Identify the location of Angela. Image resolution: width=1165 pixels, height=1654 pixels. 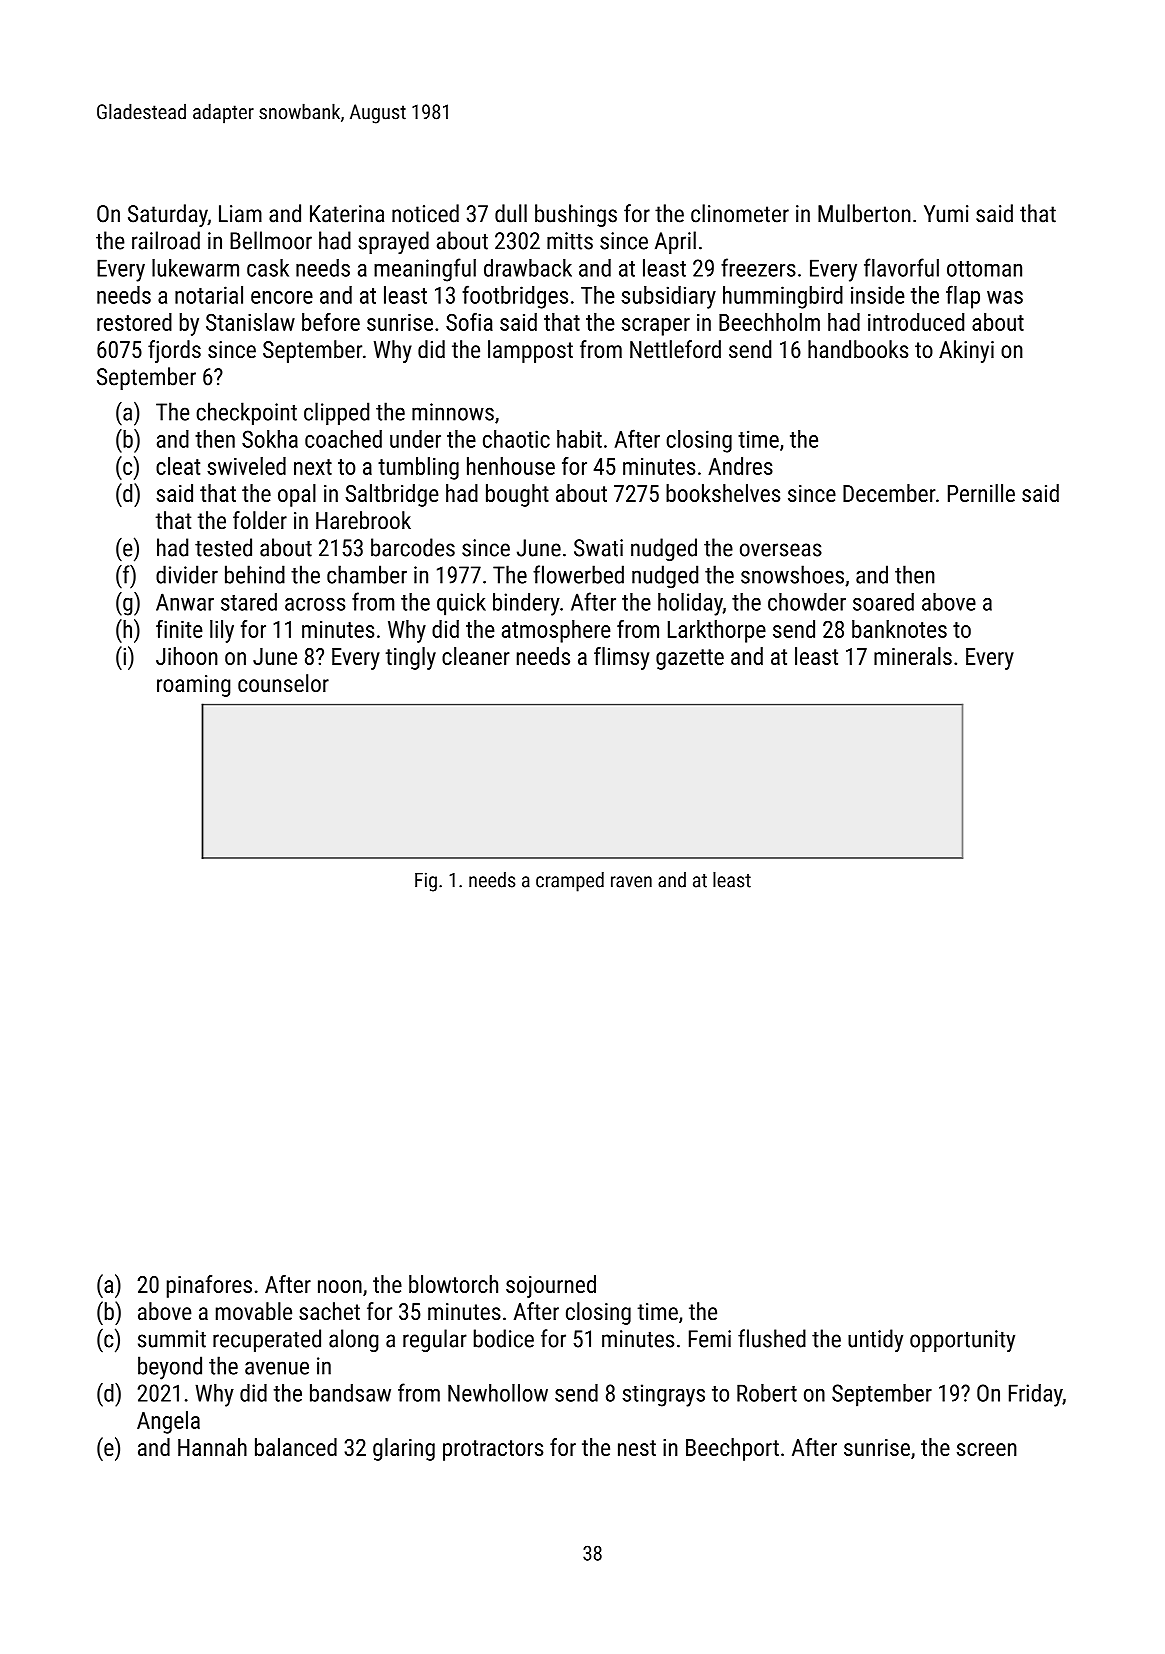
(168, 1422).
